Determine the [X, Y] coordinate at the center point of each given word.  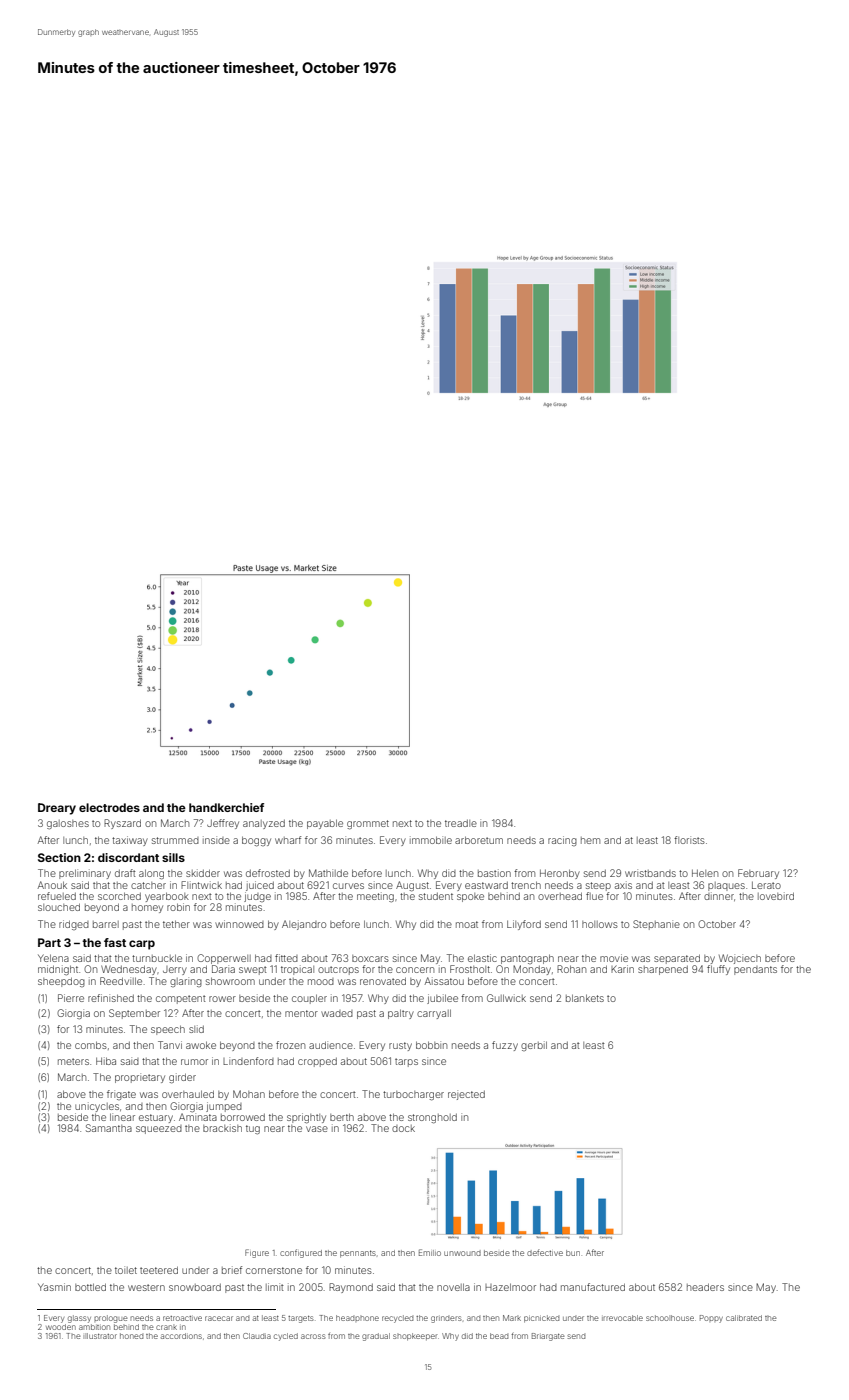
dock [403, 1128]
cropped [317, 1062]
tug [253, 1129]
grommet [368, 824]
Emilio [430, 1252]
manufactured [593, 1287]
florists [689, 840]
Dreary [57, 809]
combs [91, 1045]
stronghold [432, 1118]
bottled [90, 1287]
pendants [755, 970]
